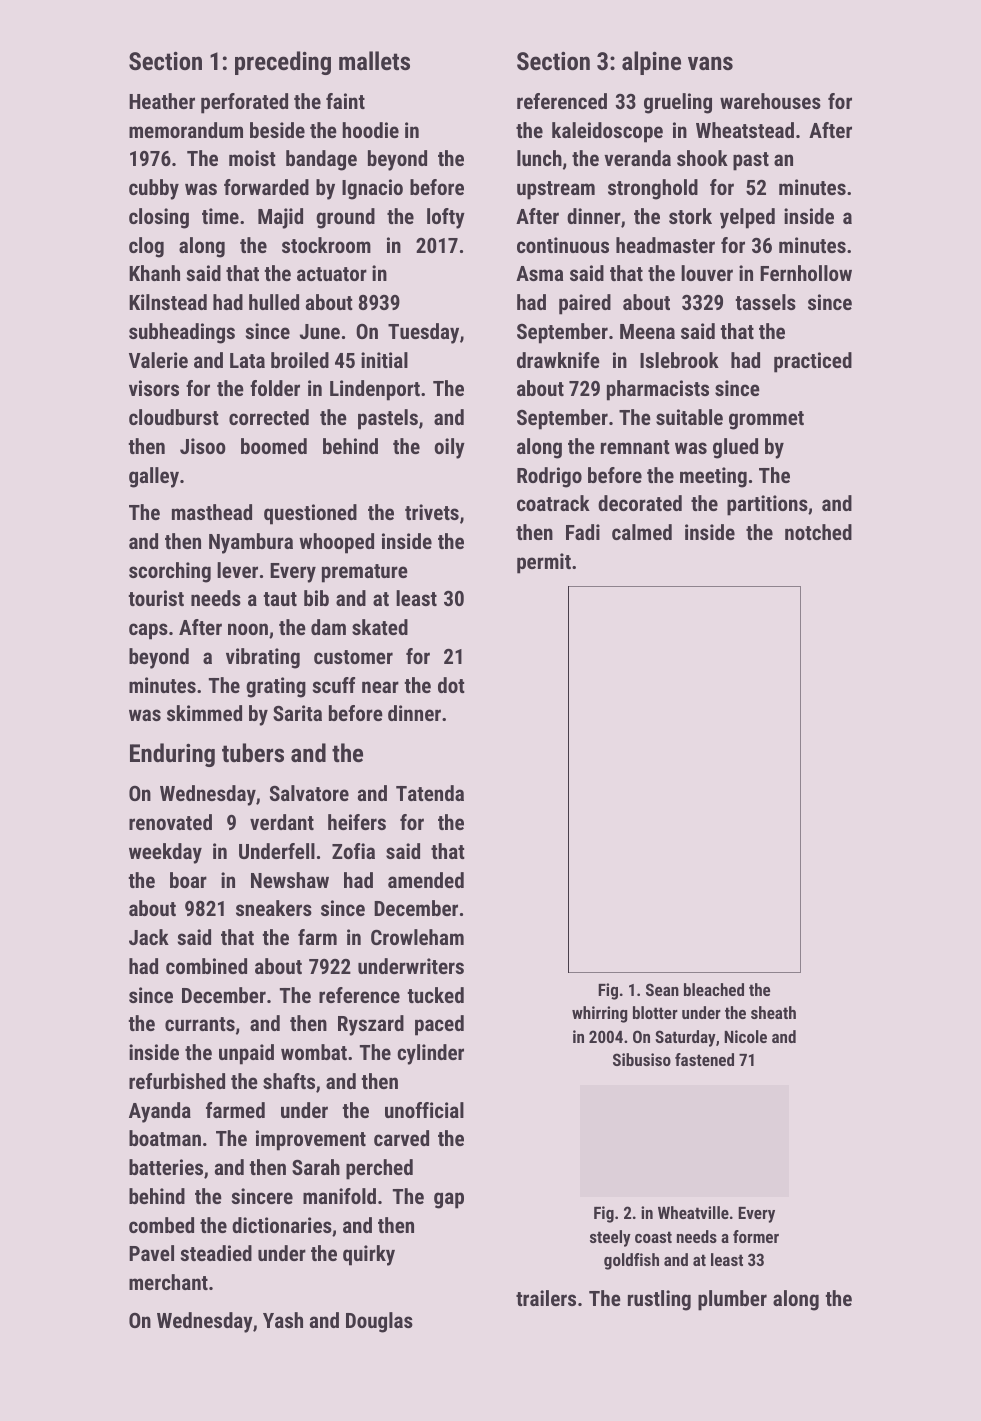 This page has width=981, height=1421. Describe the element at coordinates (430, 793) in the page. I see `Tatenda` at that location.
